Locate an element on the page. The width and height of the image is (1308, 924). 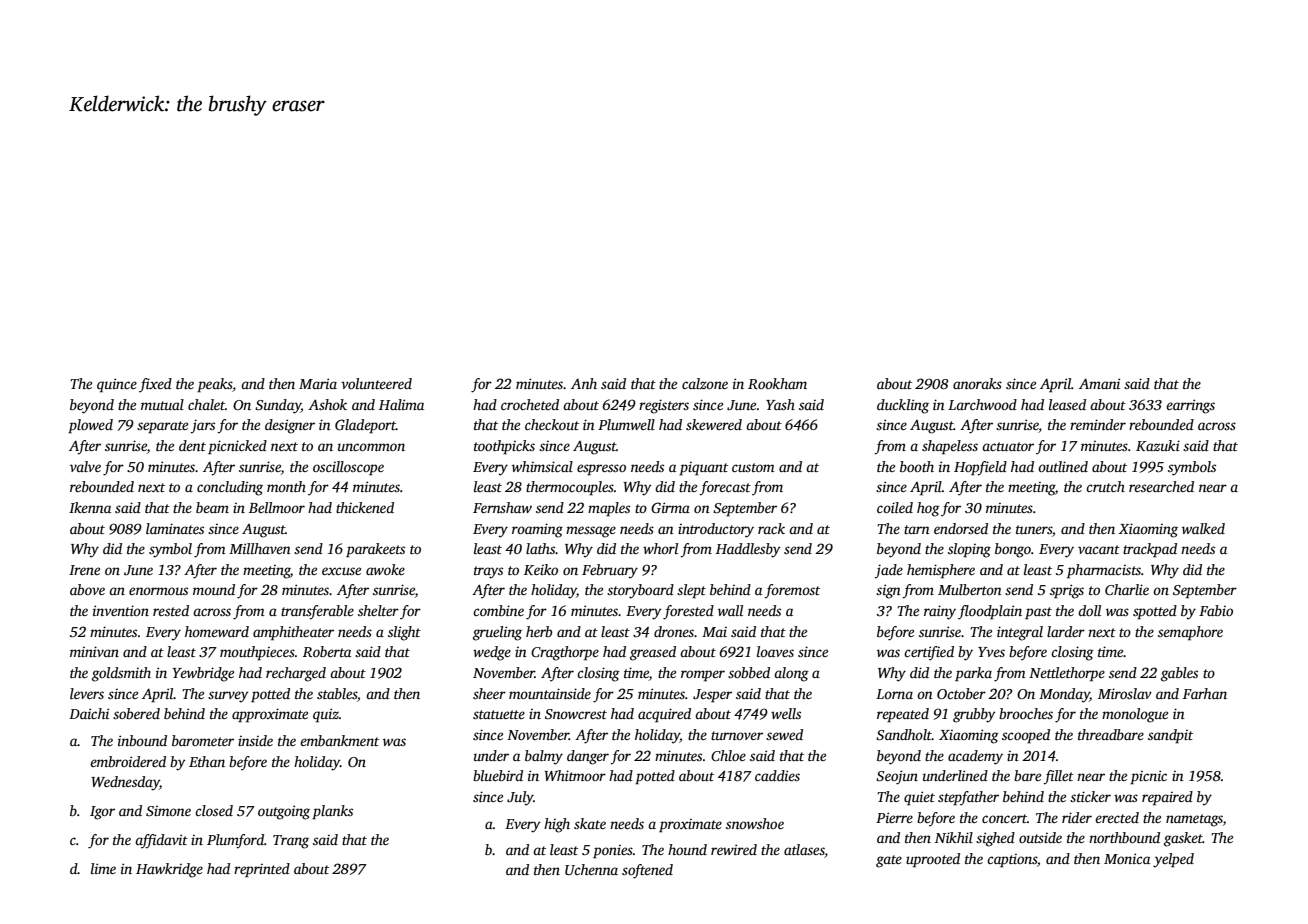
Farhan is located at coordinates (1205, 693).
